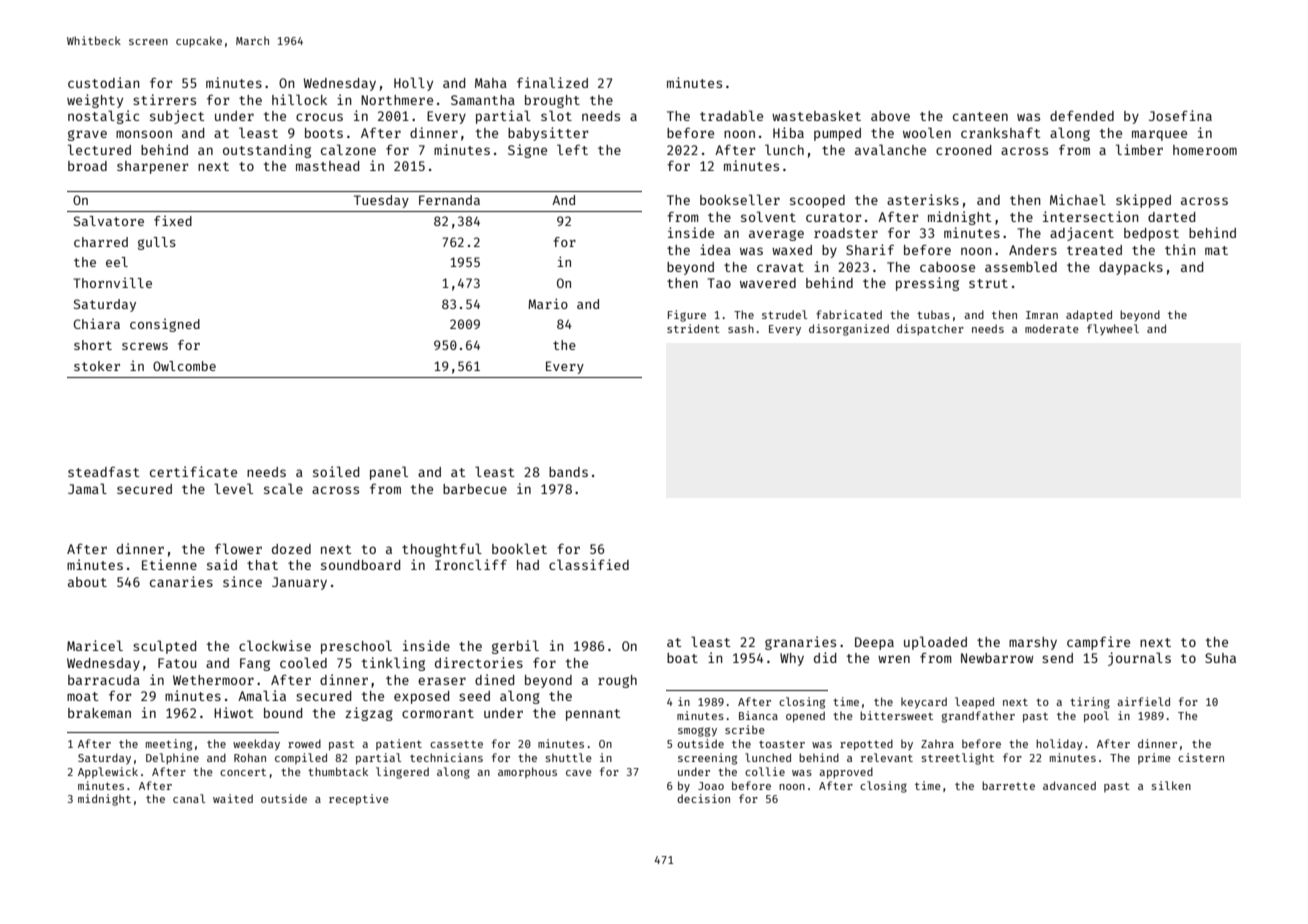  Describe the element at coordinates (184, 366) in the screenshot. I see `Owlcombe` at that location.
